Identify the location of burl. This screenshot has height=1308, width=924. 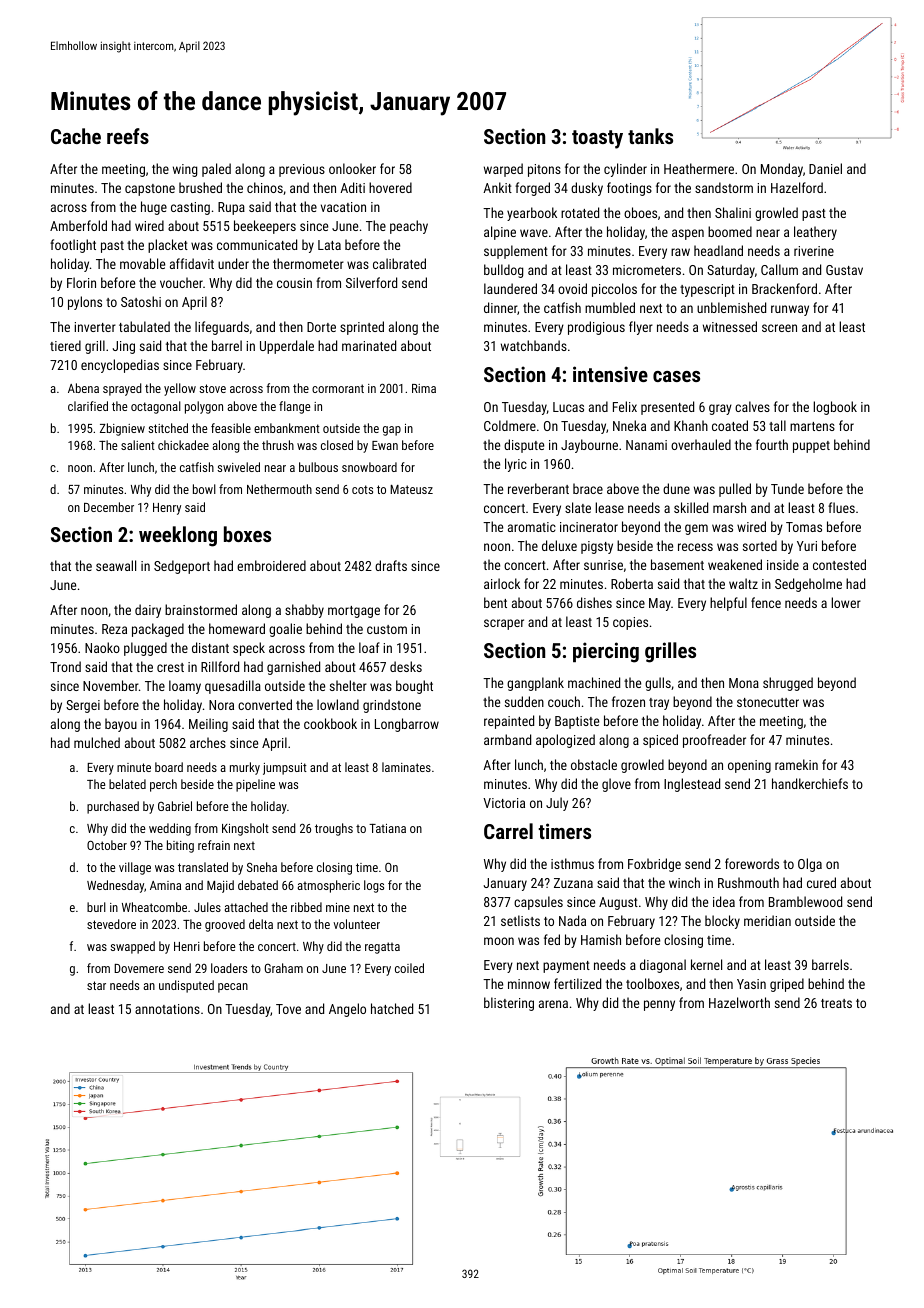
(96, 907).
